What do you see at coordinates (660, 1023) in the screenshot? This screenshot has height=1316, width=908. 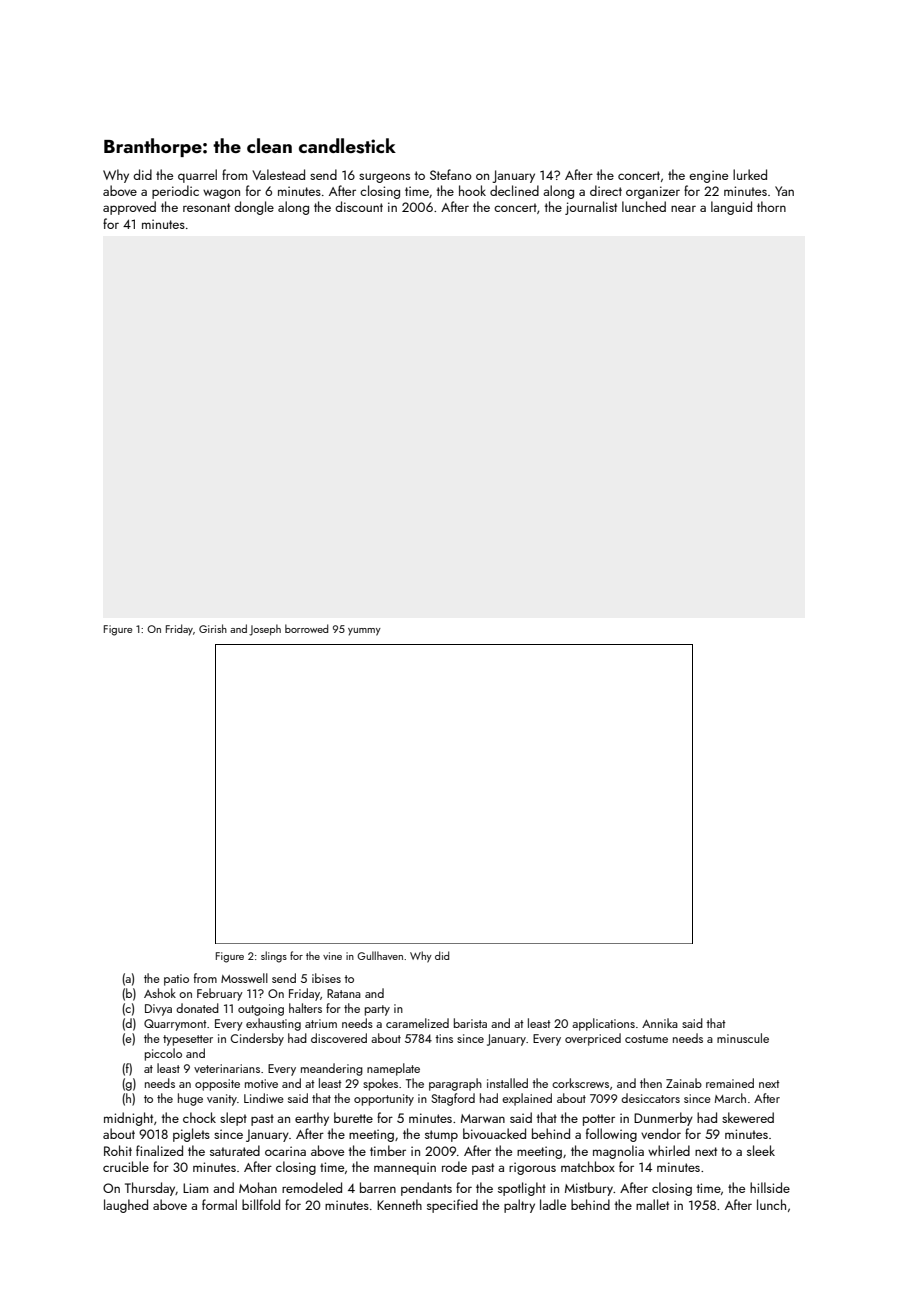 I see `Annika` at bounding box center [660, 1023].
